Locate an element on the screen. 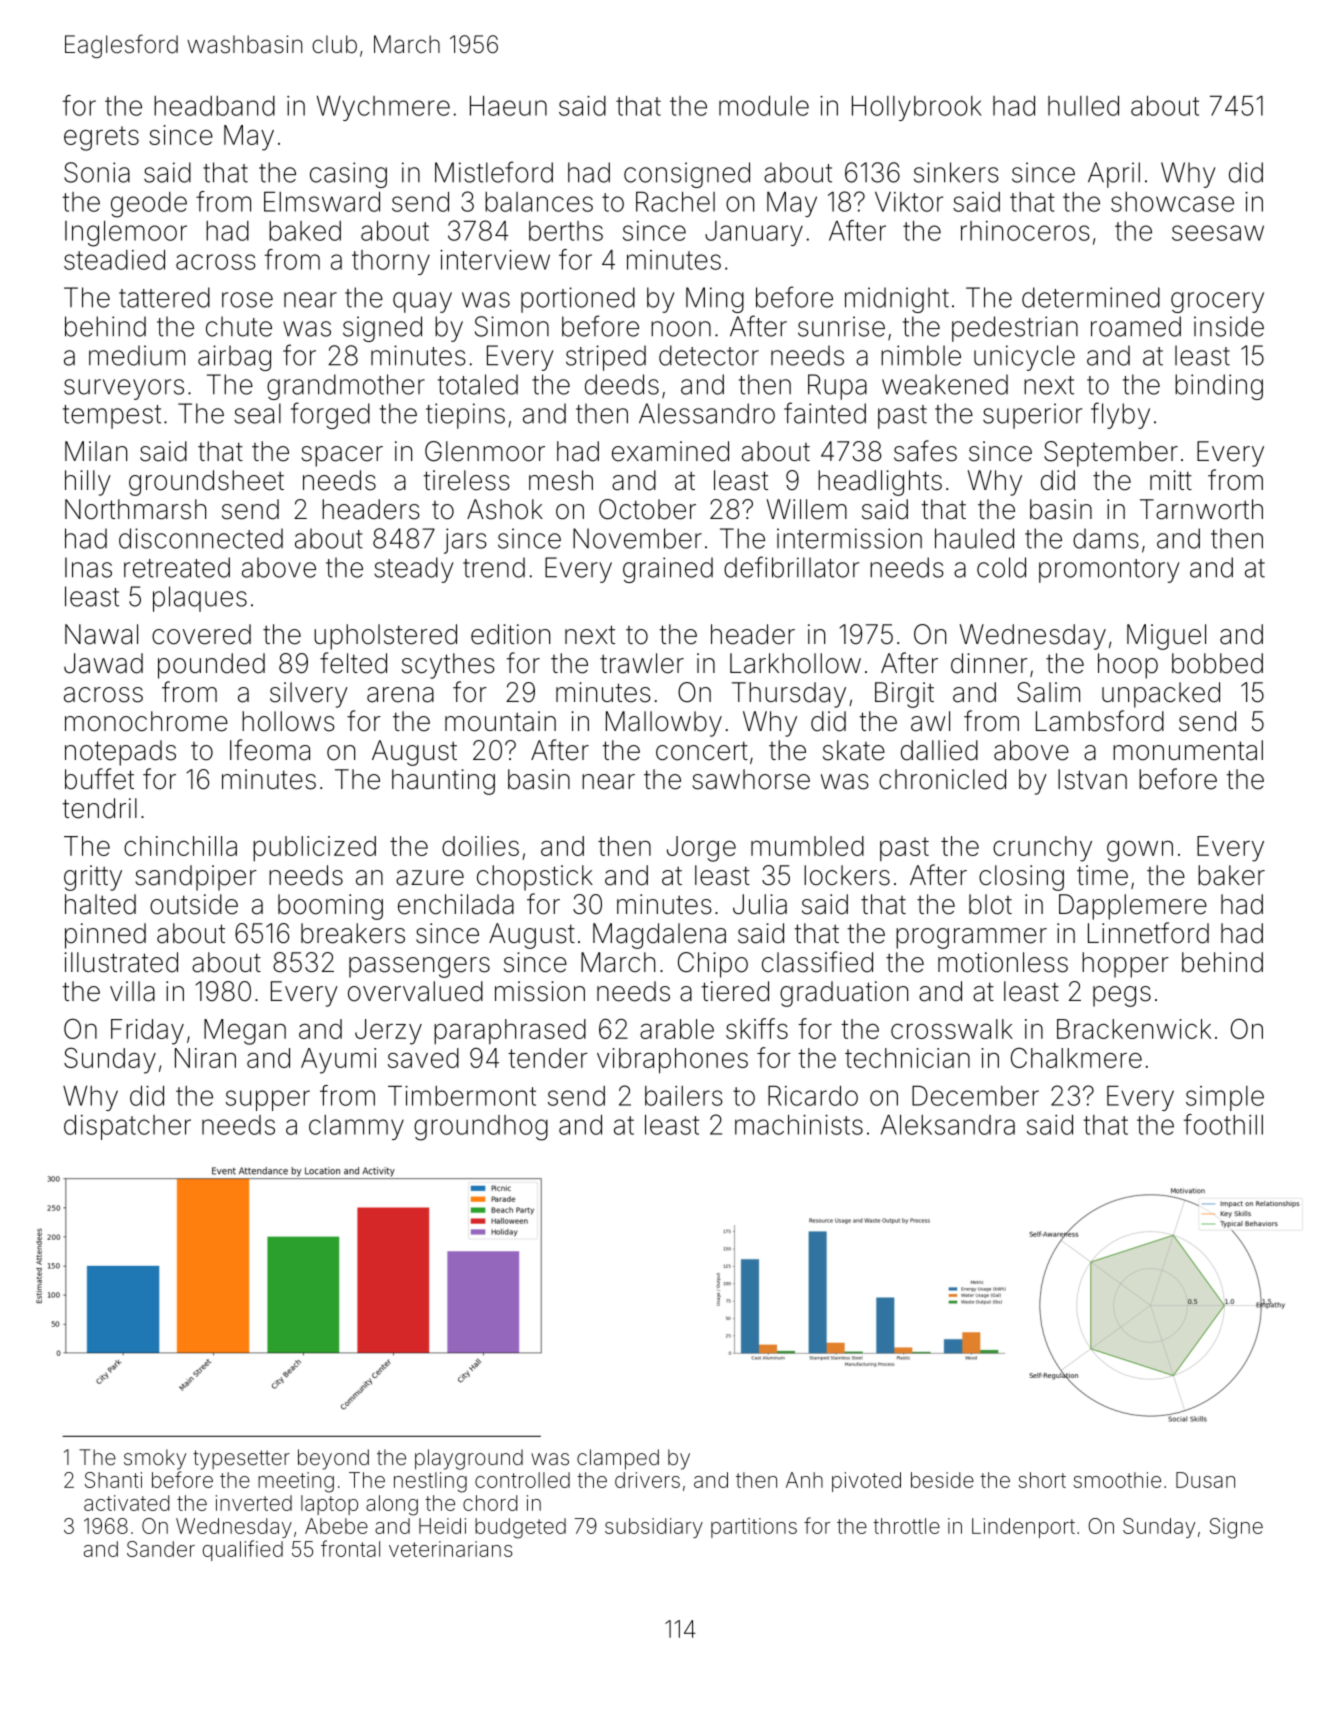  promontory is located at coordinates (1109, 571).
